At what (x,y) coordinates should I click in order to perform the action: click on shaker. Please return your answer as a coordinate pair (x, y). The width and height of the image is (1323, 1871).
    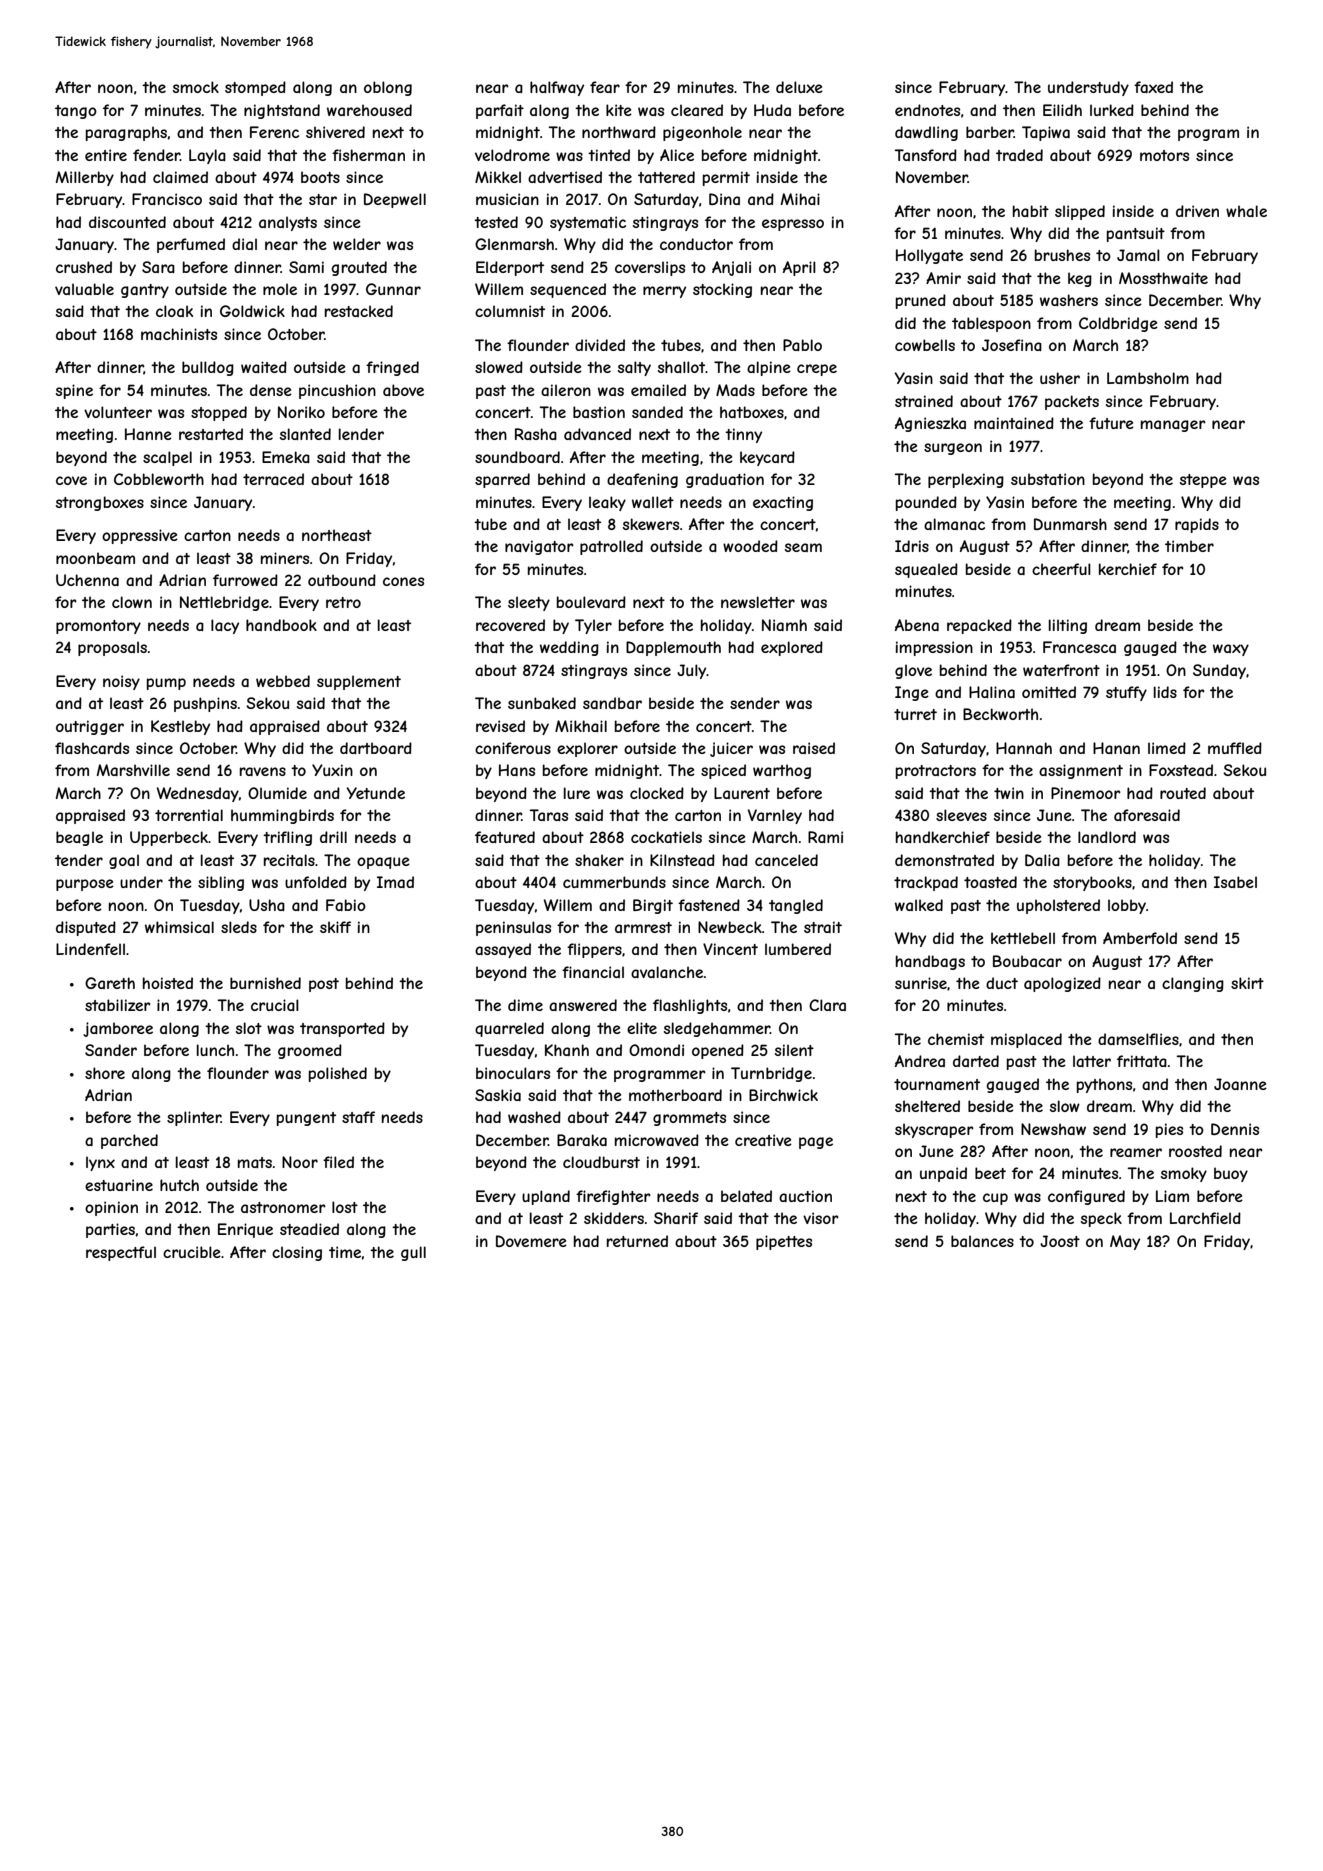
    Looking at the image, I should click on (599, 860).
